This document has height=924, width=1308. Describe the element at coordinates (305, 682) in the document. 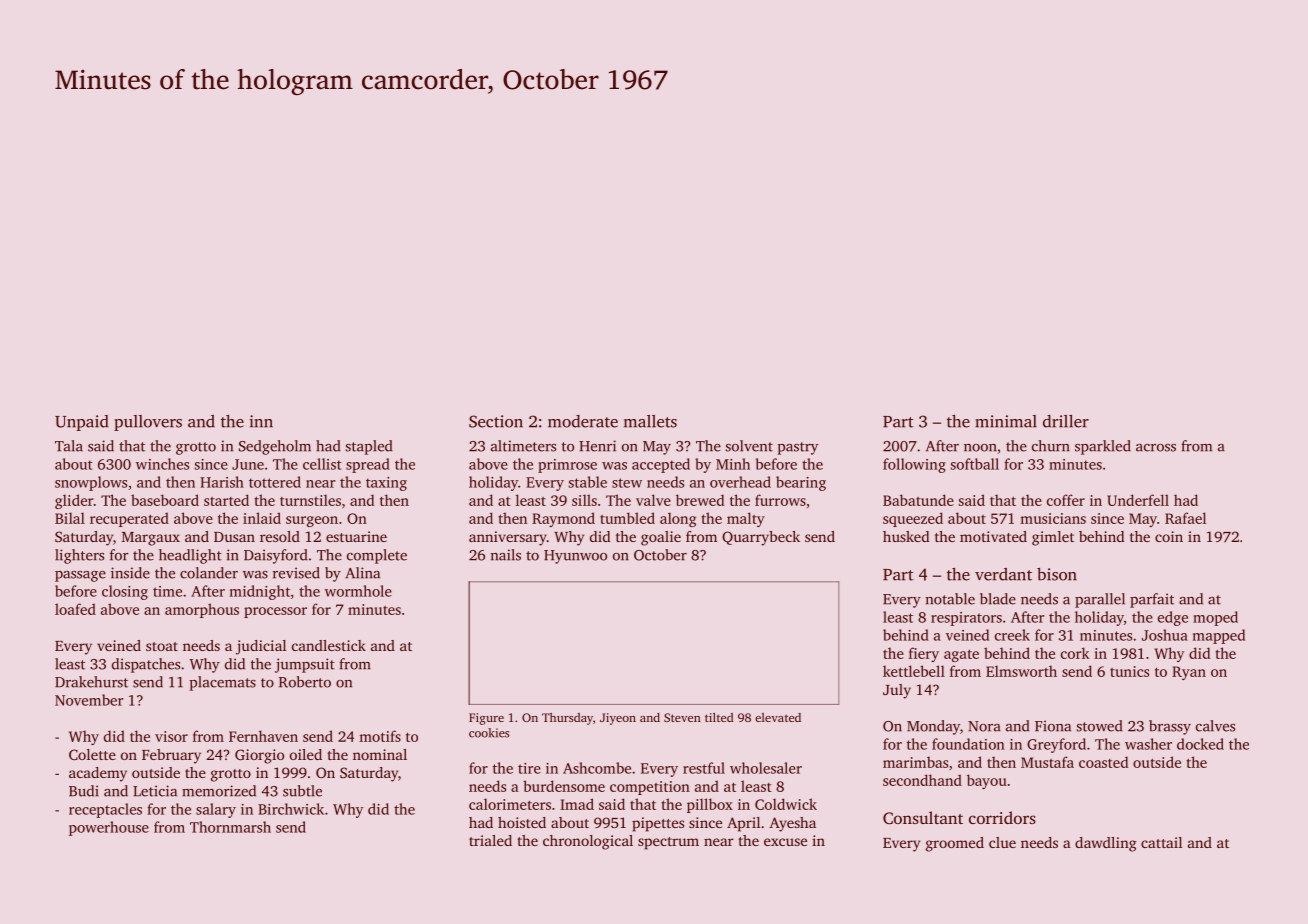

I see `Roberto` at that location.
